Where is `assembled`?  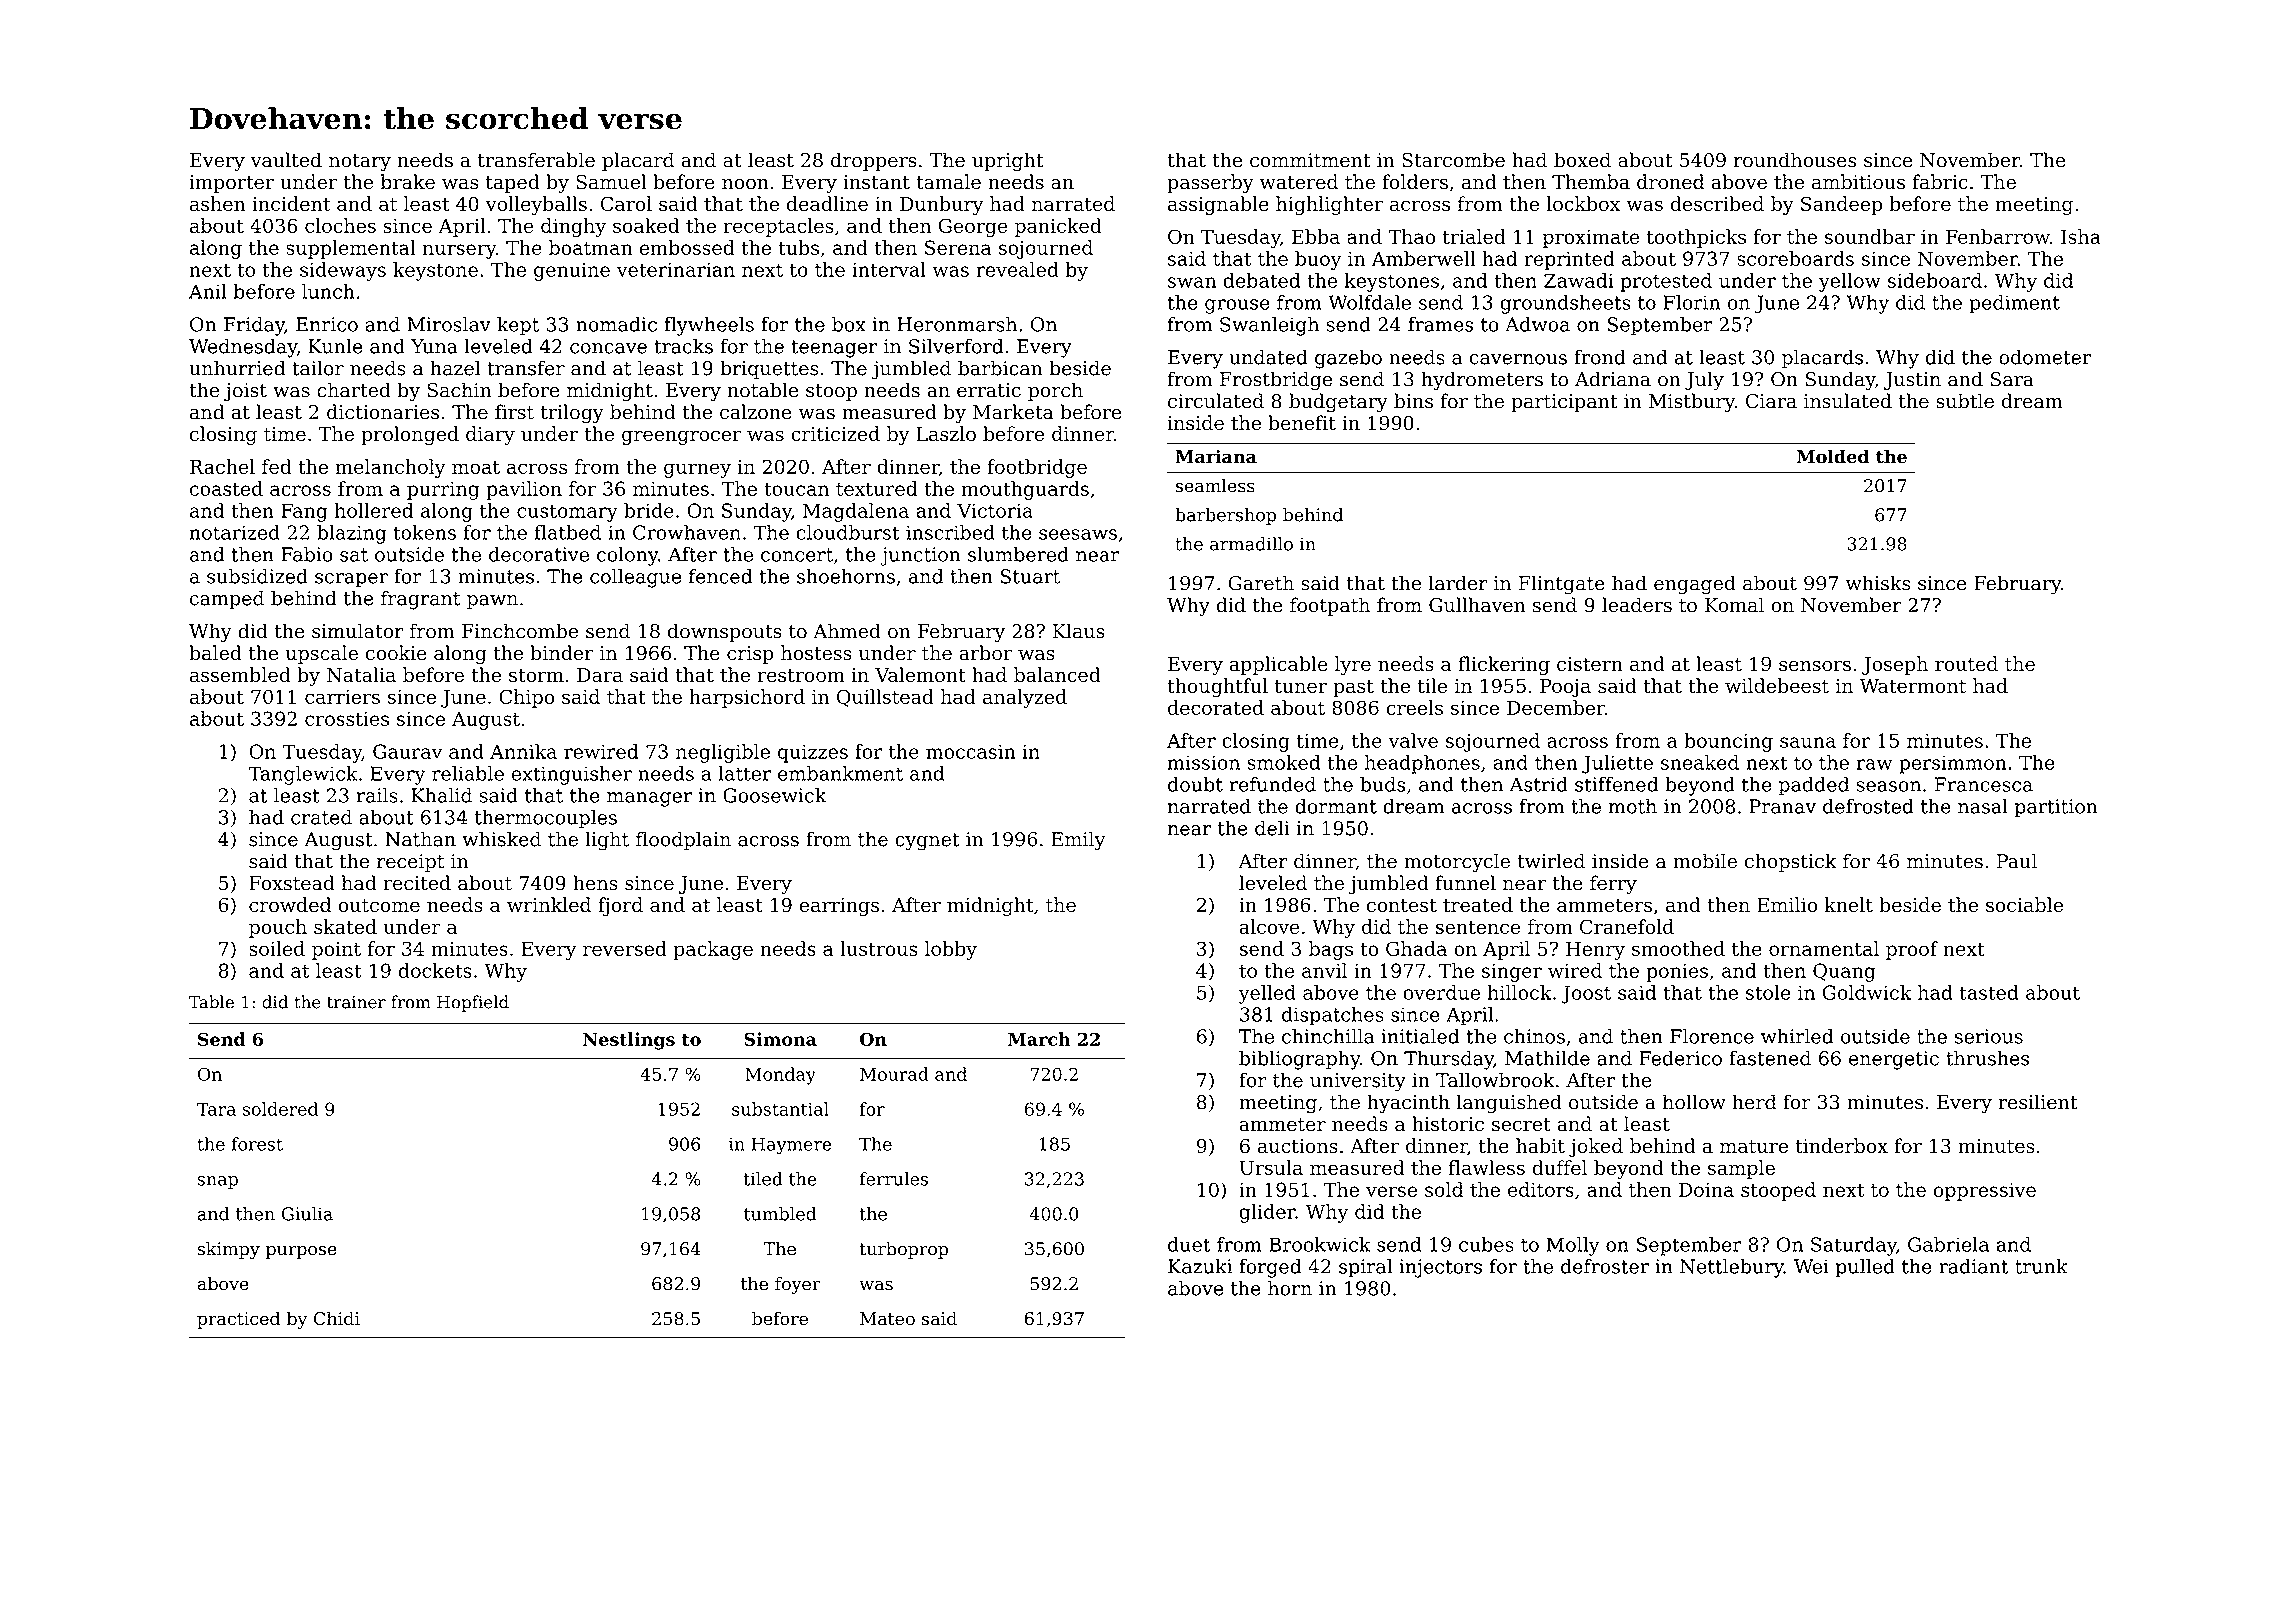 assembled is located at coordinates (240, 674).
